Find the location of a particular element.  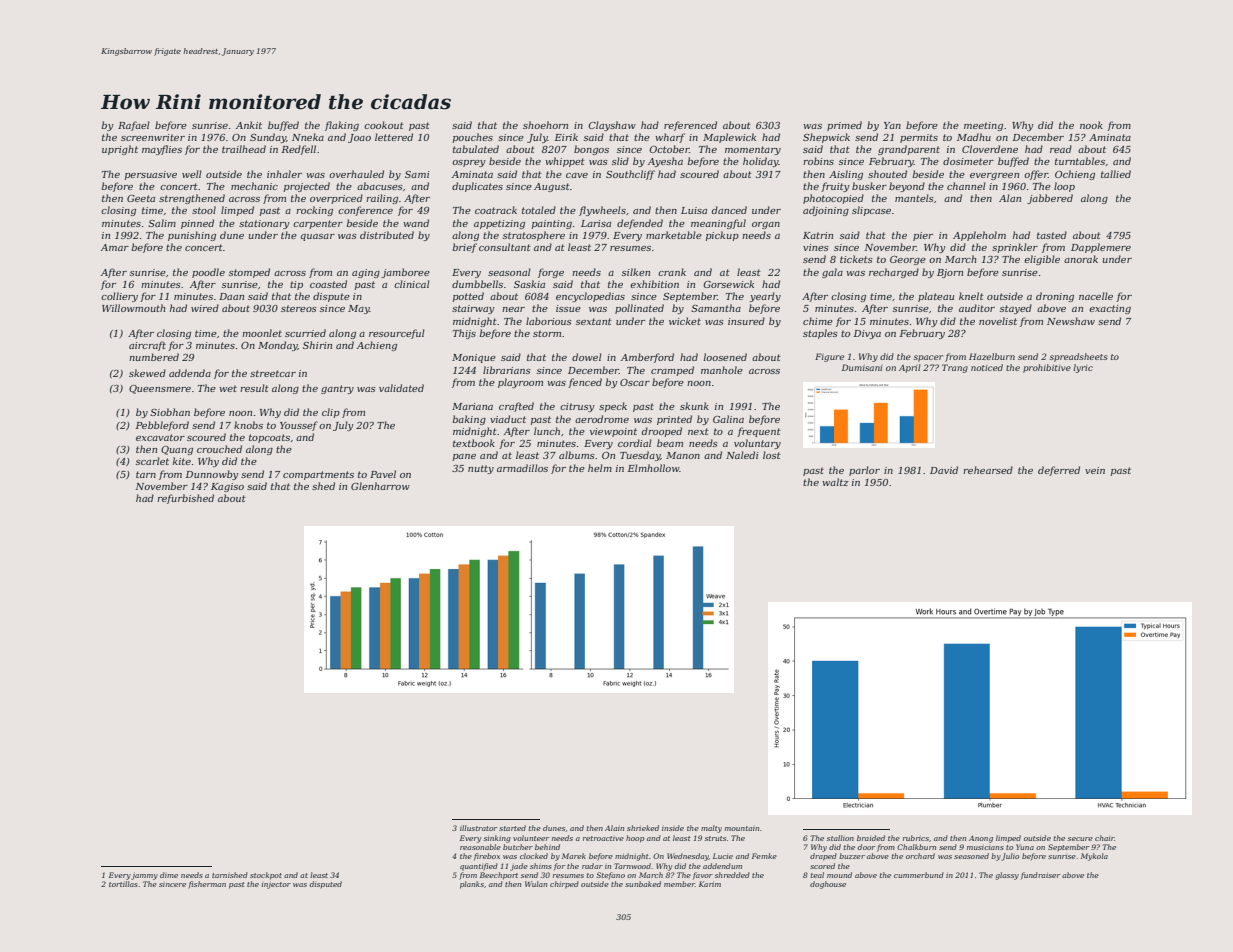

Kagiso is located at coordinates (227, 487).
